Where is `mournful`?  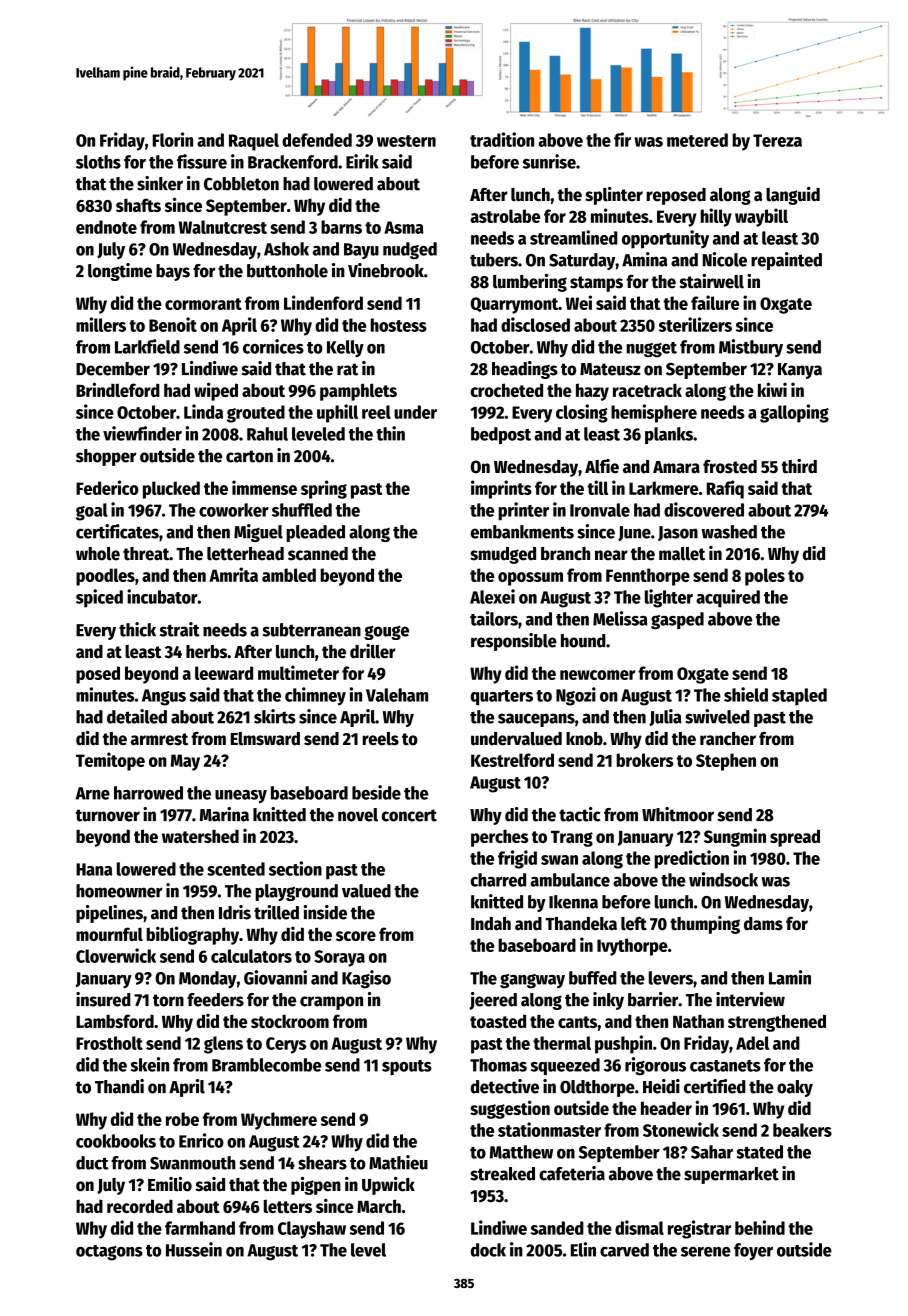 mournful is located at coordinates (109, 934).
